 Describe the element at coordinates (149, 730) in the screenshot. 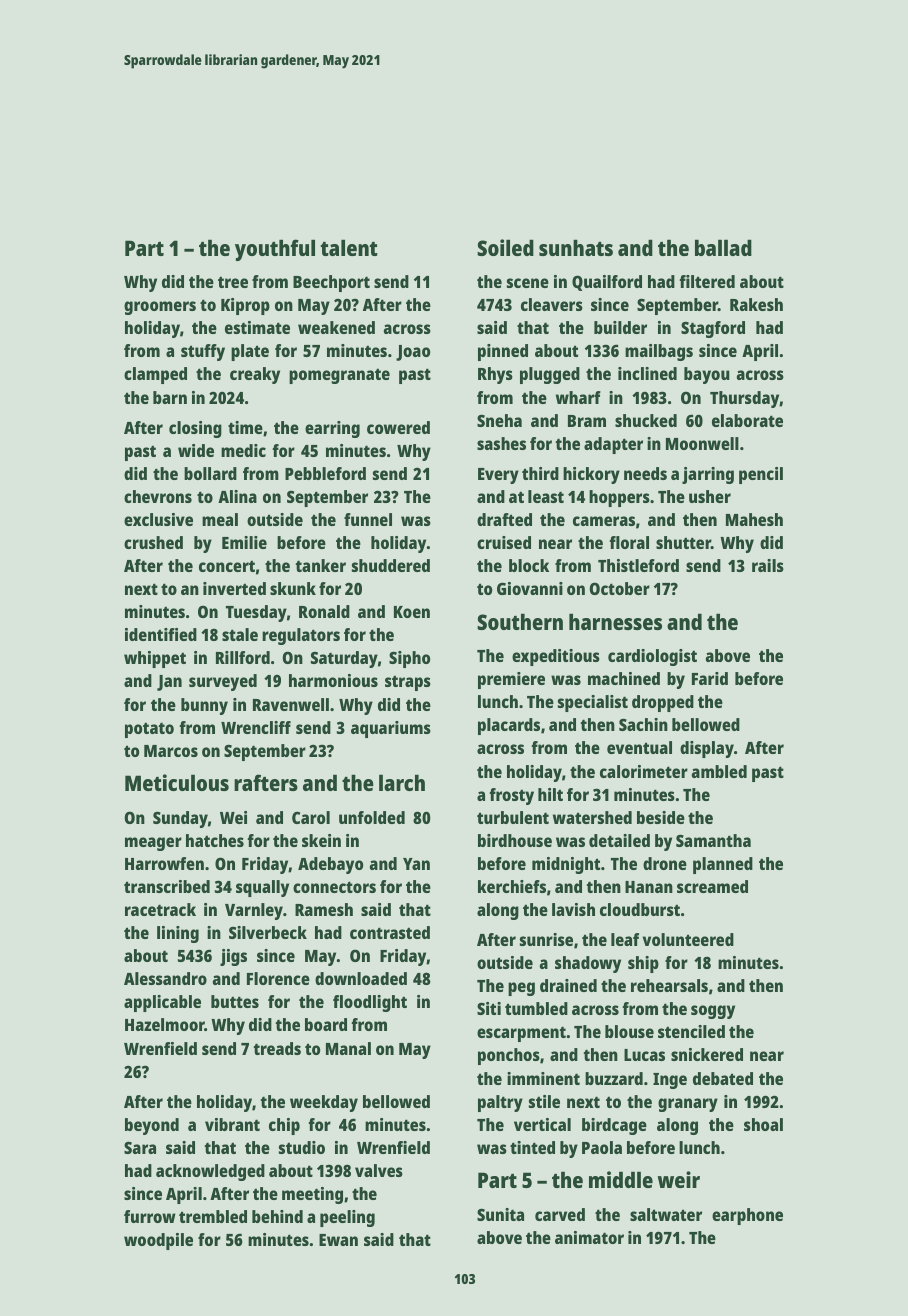

I see `potato` at that location.
